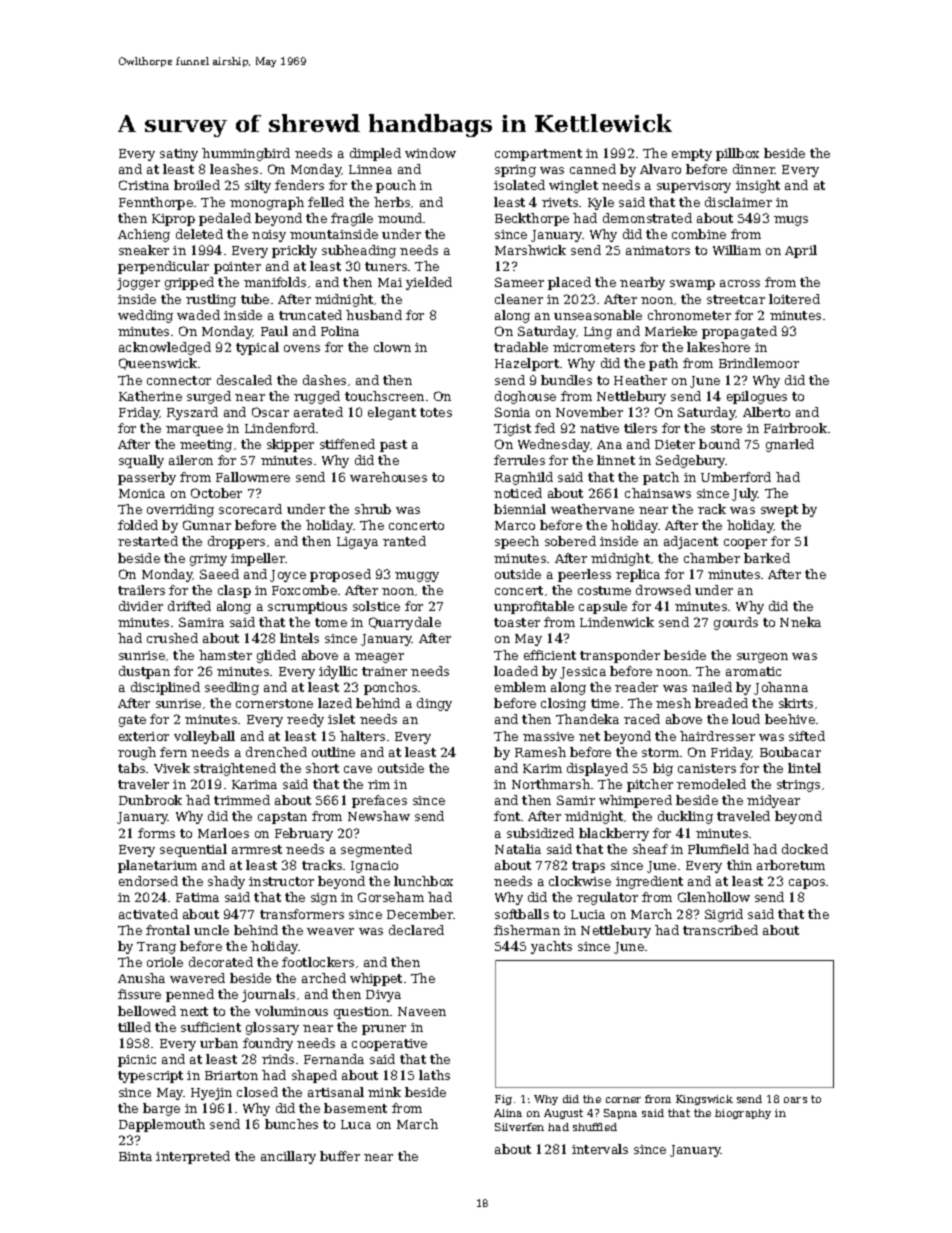 This screenshot has width=952, height=1233. I want to click on dimpled, so click(375, 154).
